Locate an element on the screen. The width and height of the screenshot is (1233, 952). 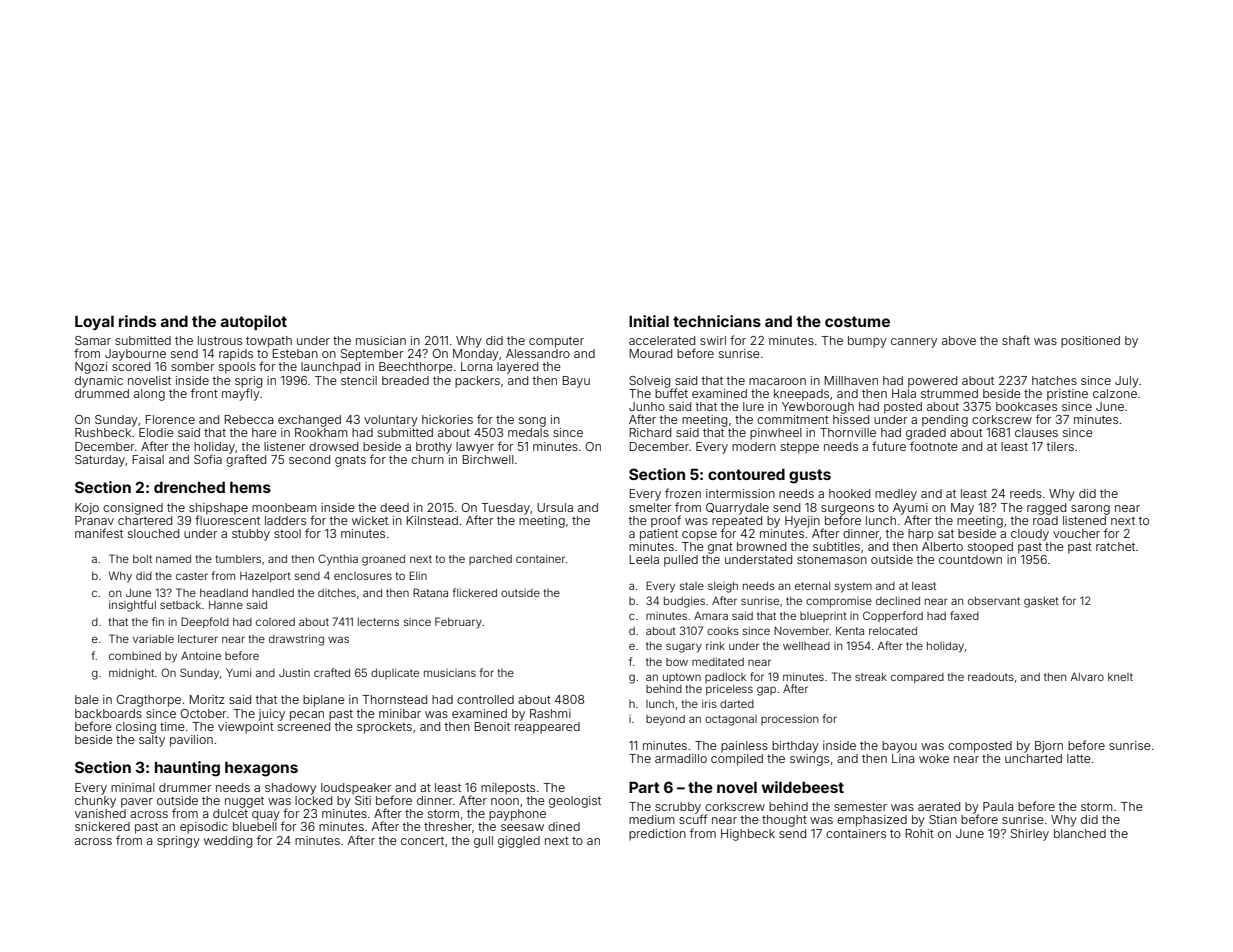
shaft is located at coordinates (1016, 340).
